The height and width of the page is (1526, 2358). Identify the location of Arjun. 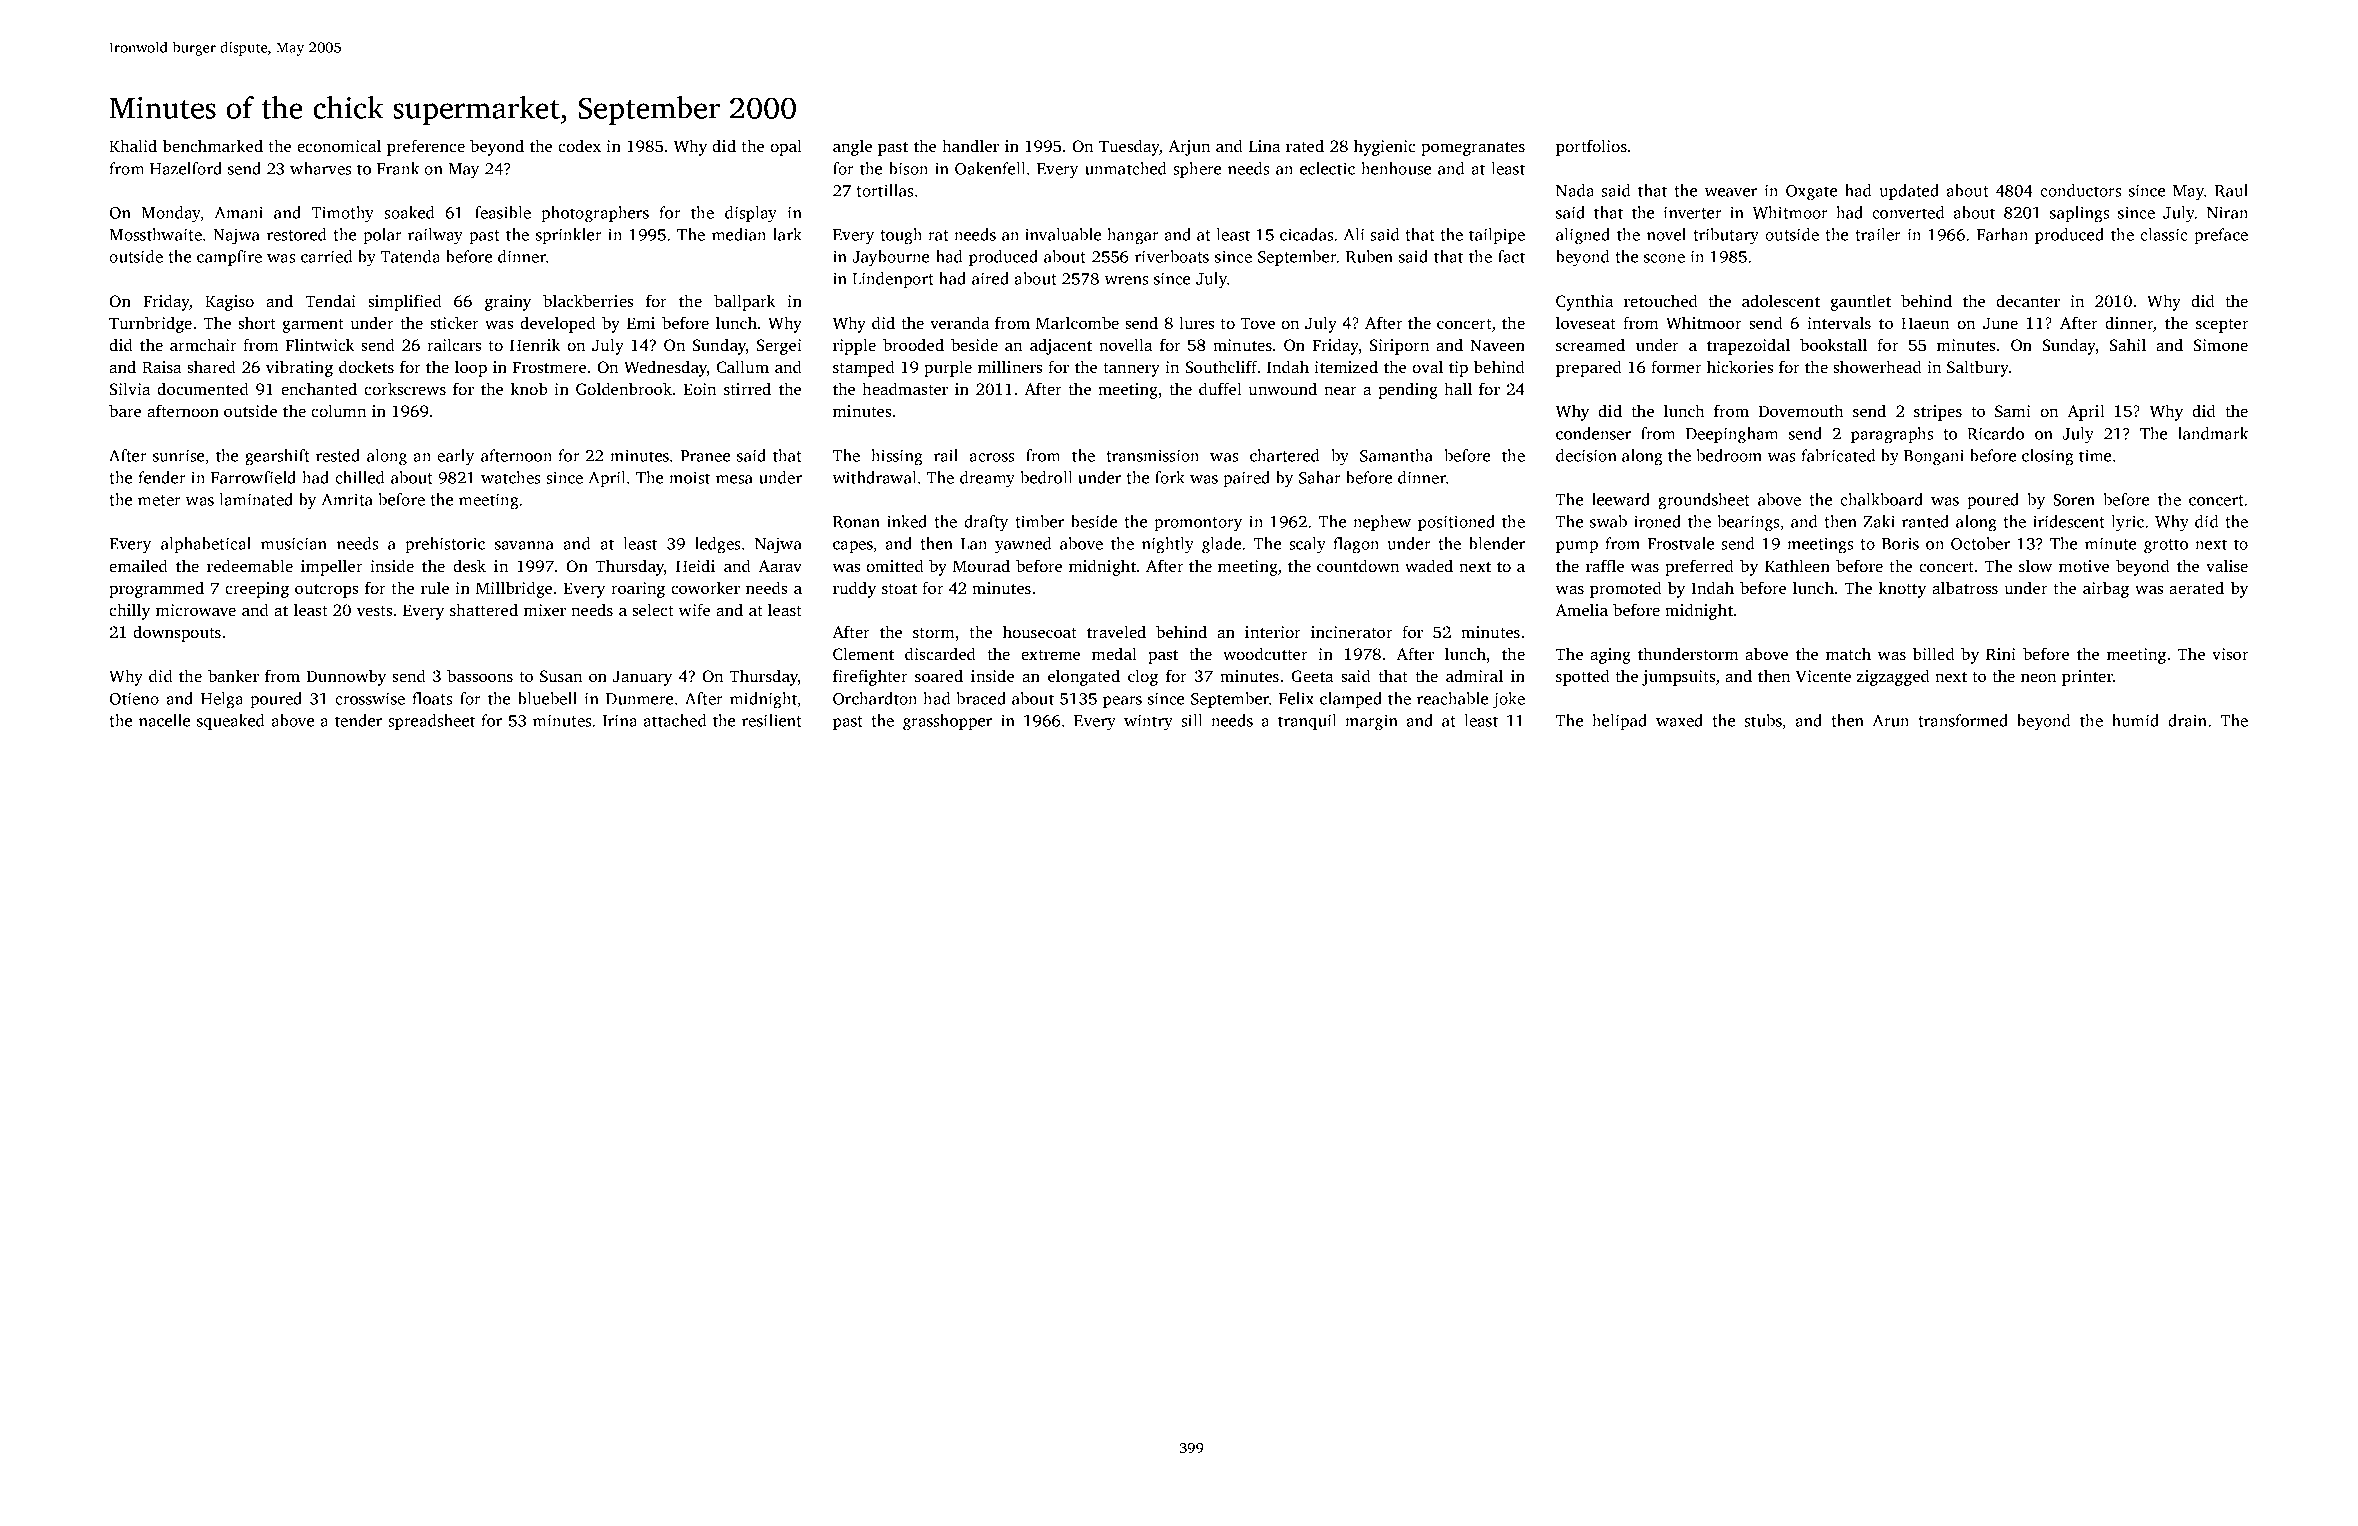
(1189, 148).
